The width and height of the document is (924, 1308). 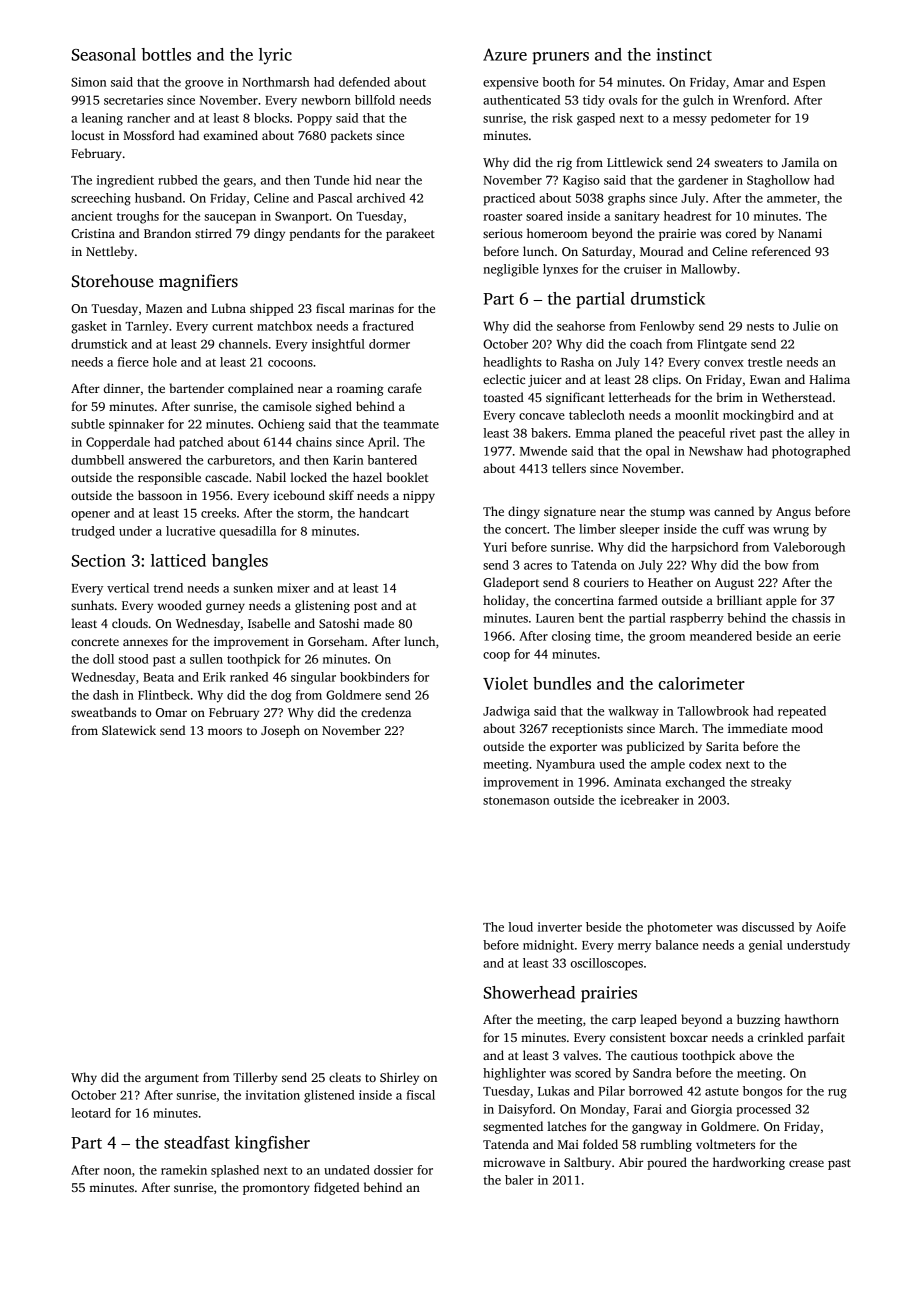 What do you see at coordinates (240, 460) in the document?
I see `carburetors` at bounding box center [240, 460].
